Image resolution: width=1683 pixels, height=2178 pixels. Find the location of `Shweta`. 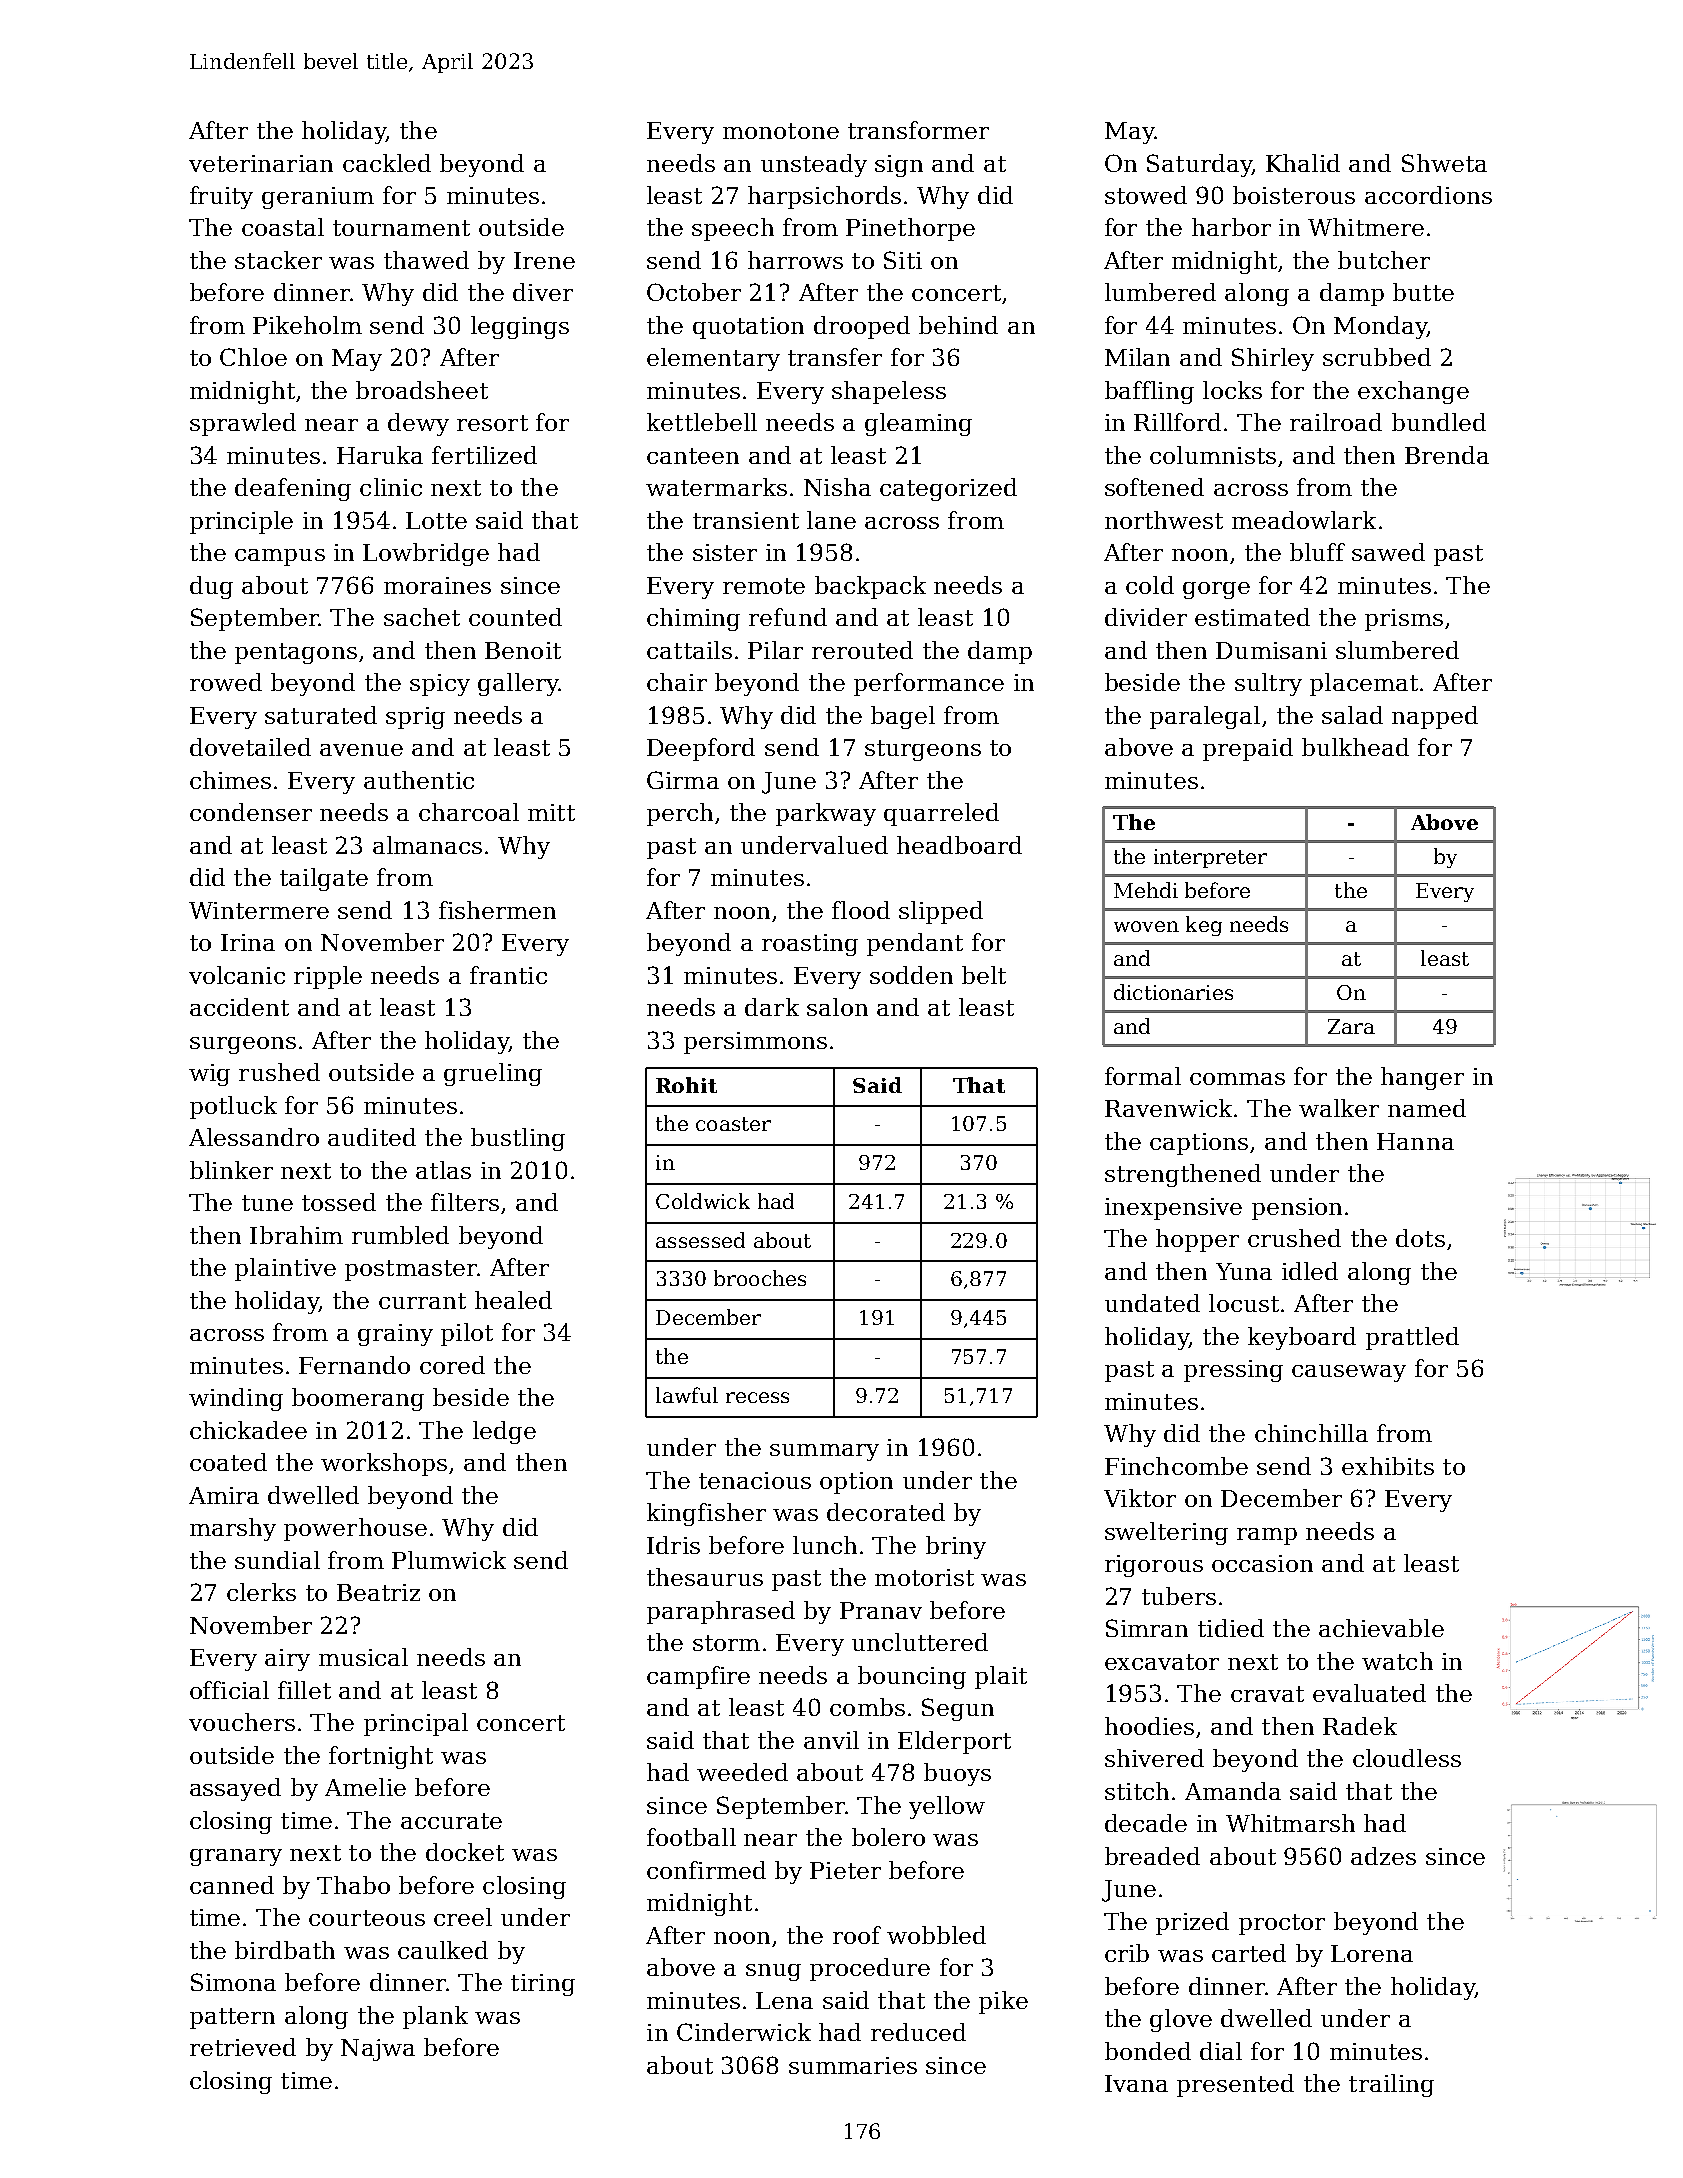

Shweta is located at coordinates (1444, 163).
